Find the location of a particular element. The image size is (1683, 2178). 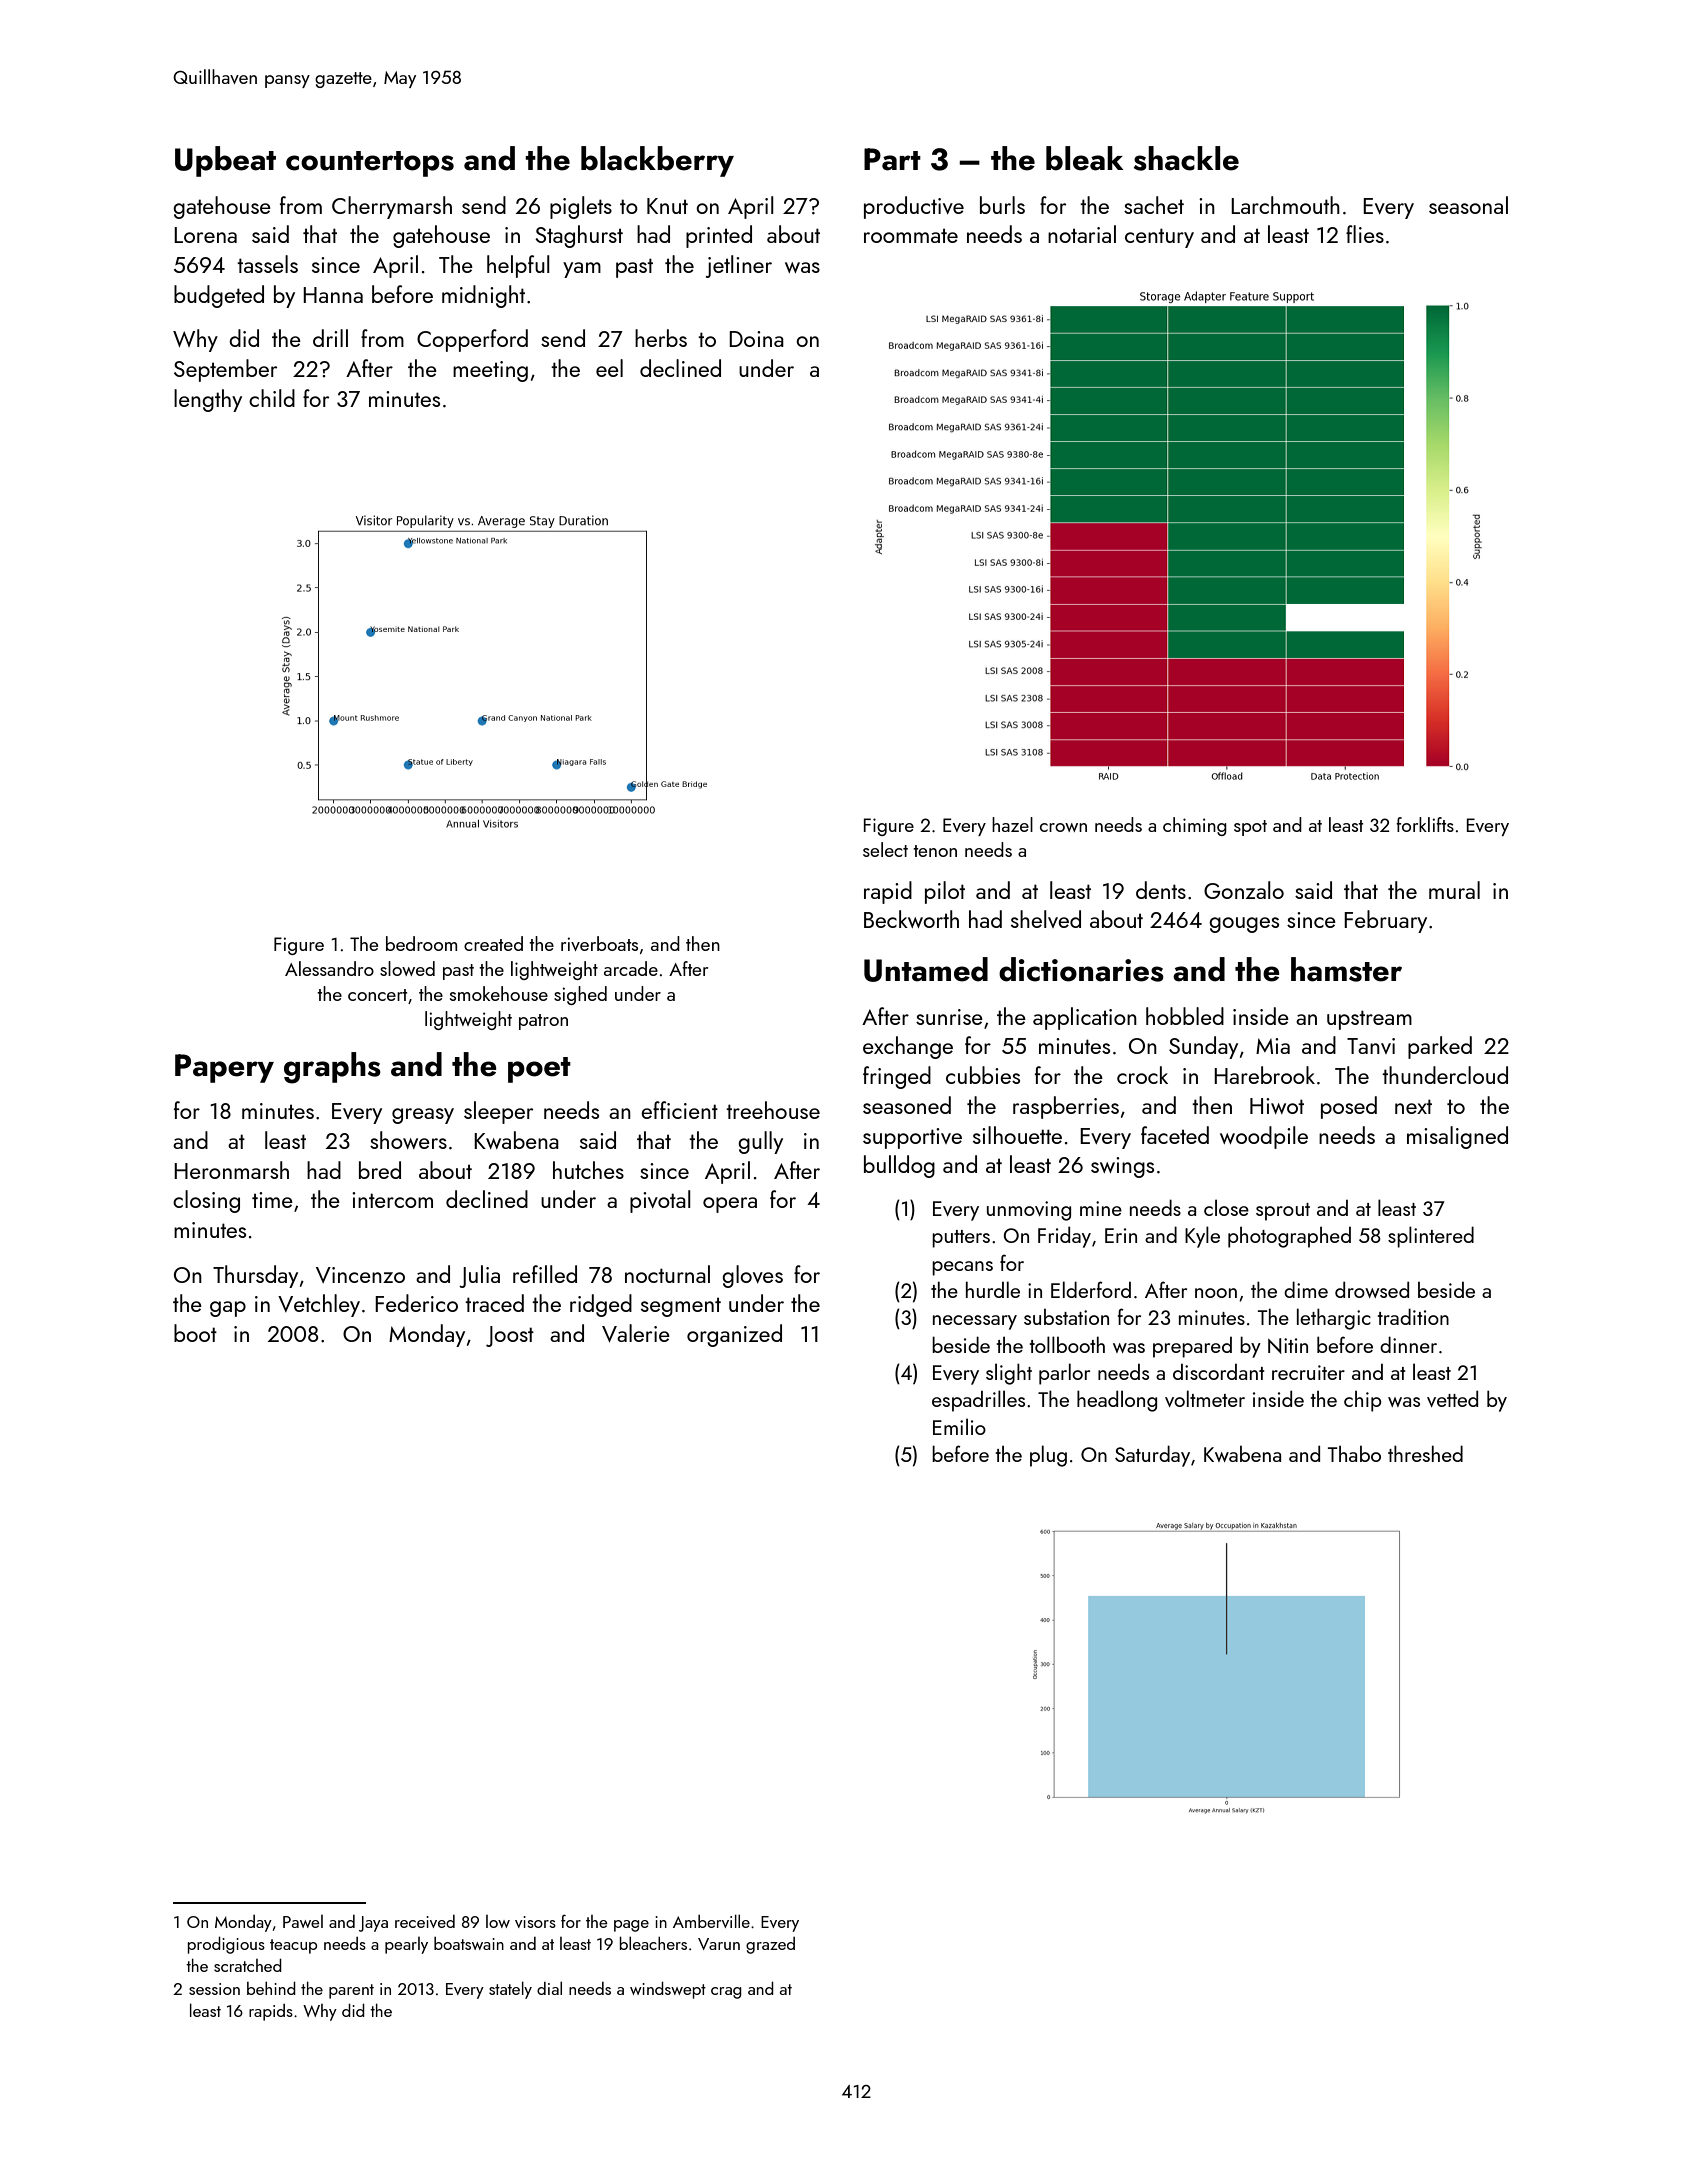

century is located at coordinates (1159, 238).
